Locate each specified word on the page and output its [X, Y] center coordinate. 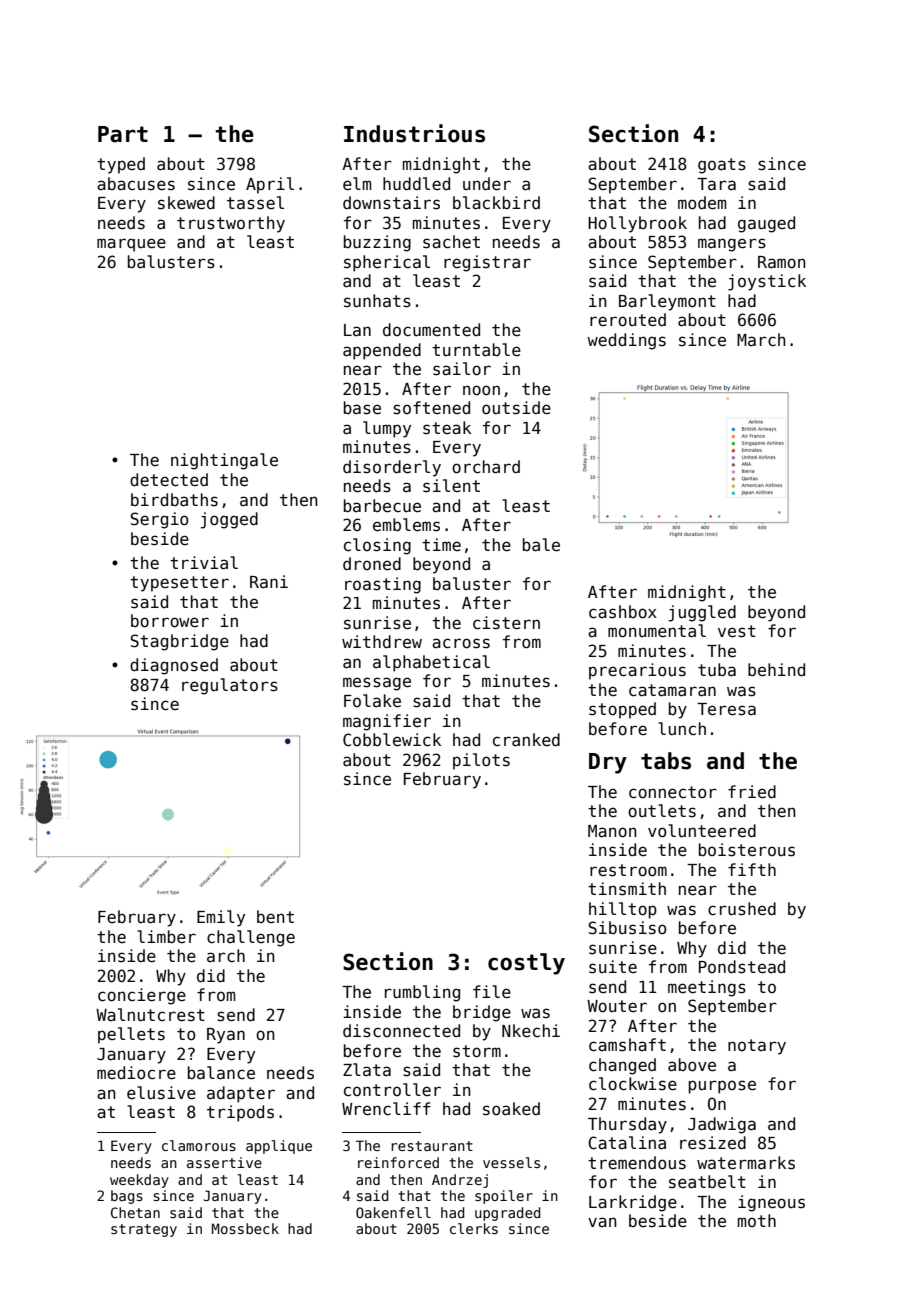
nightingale [224, 461]
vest [737, 631]
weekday [139, 1181]
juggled [702, 613]
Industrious [414, 133]
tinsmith [627, 889]
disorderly [392, 468]
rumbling [422, 993]
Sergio [159, 520]
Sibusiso [627, 928]
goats [722, 166]
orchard [486, 467]
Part [123, 134]
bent [275, 916]
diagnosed [174, 666]
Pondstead [742, 967]
